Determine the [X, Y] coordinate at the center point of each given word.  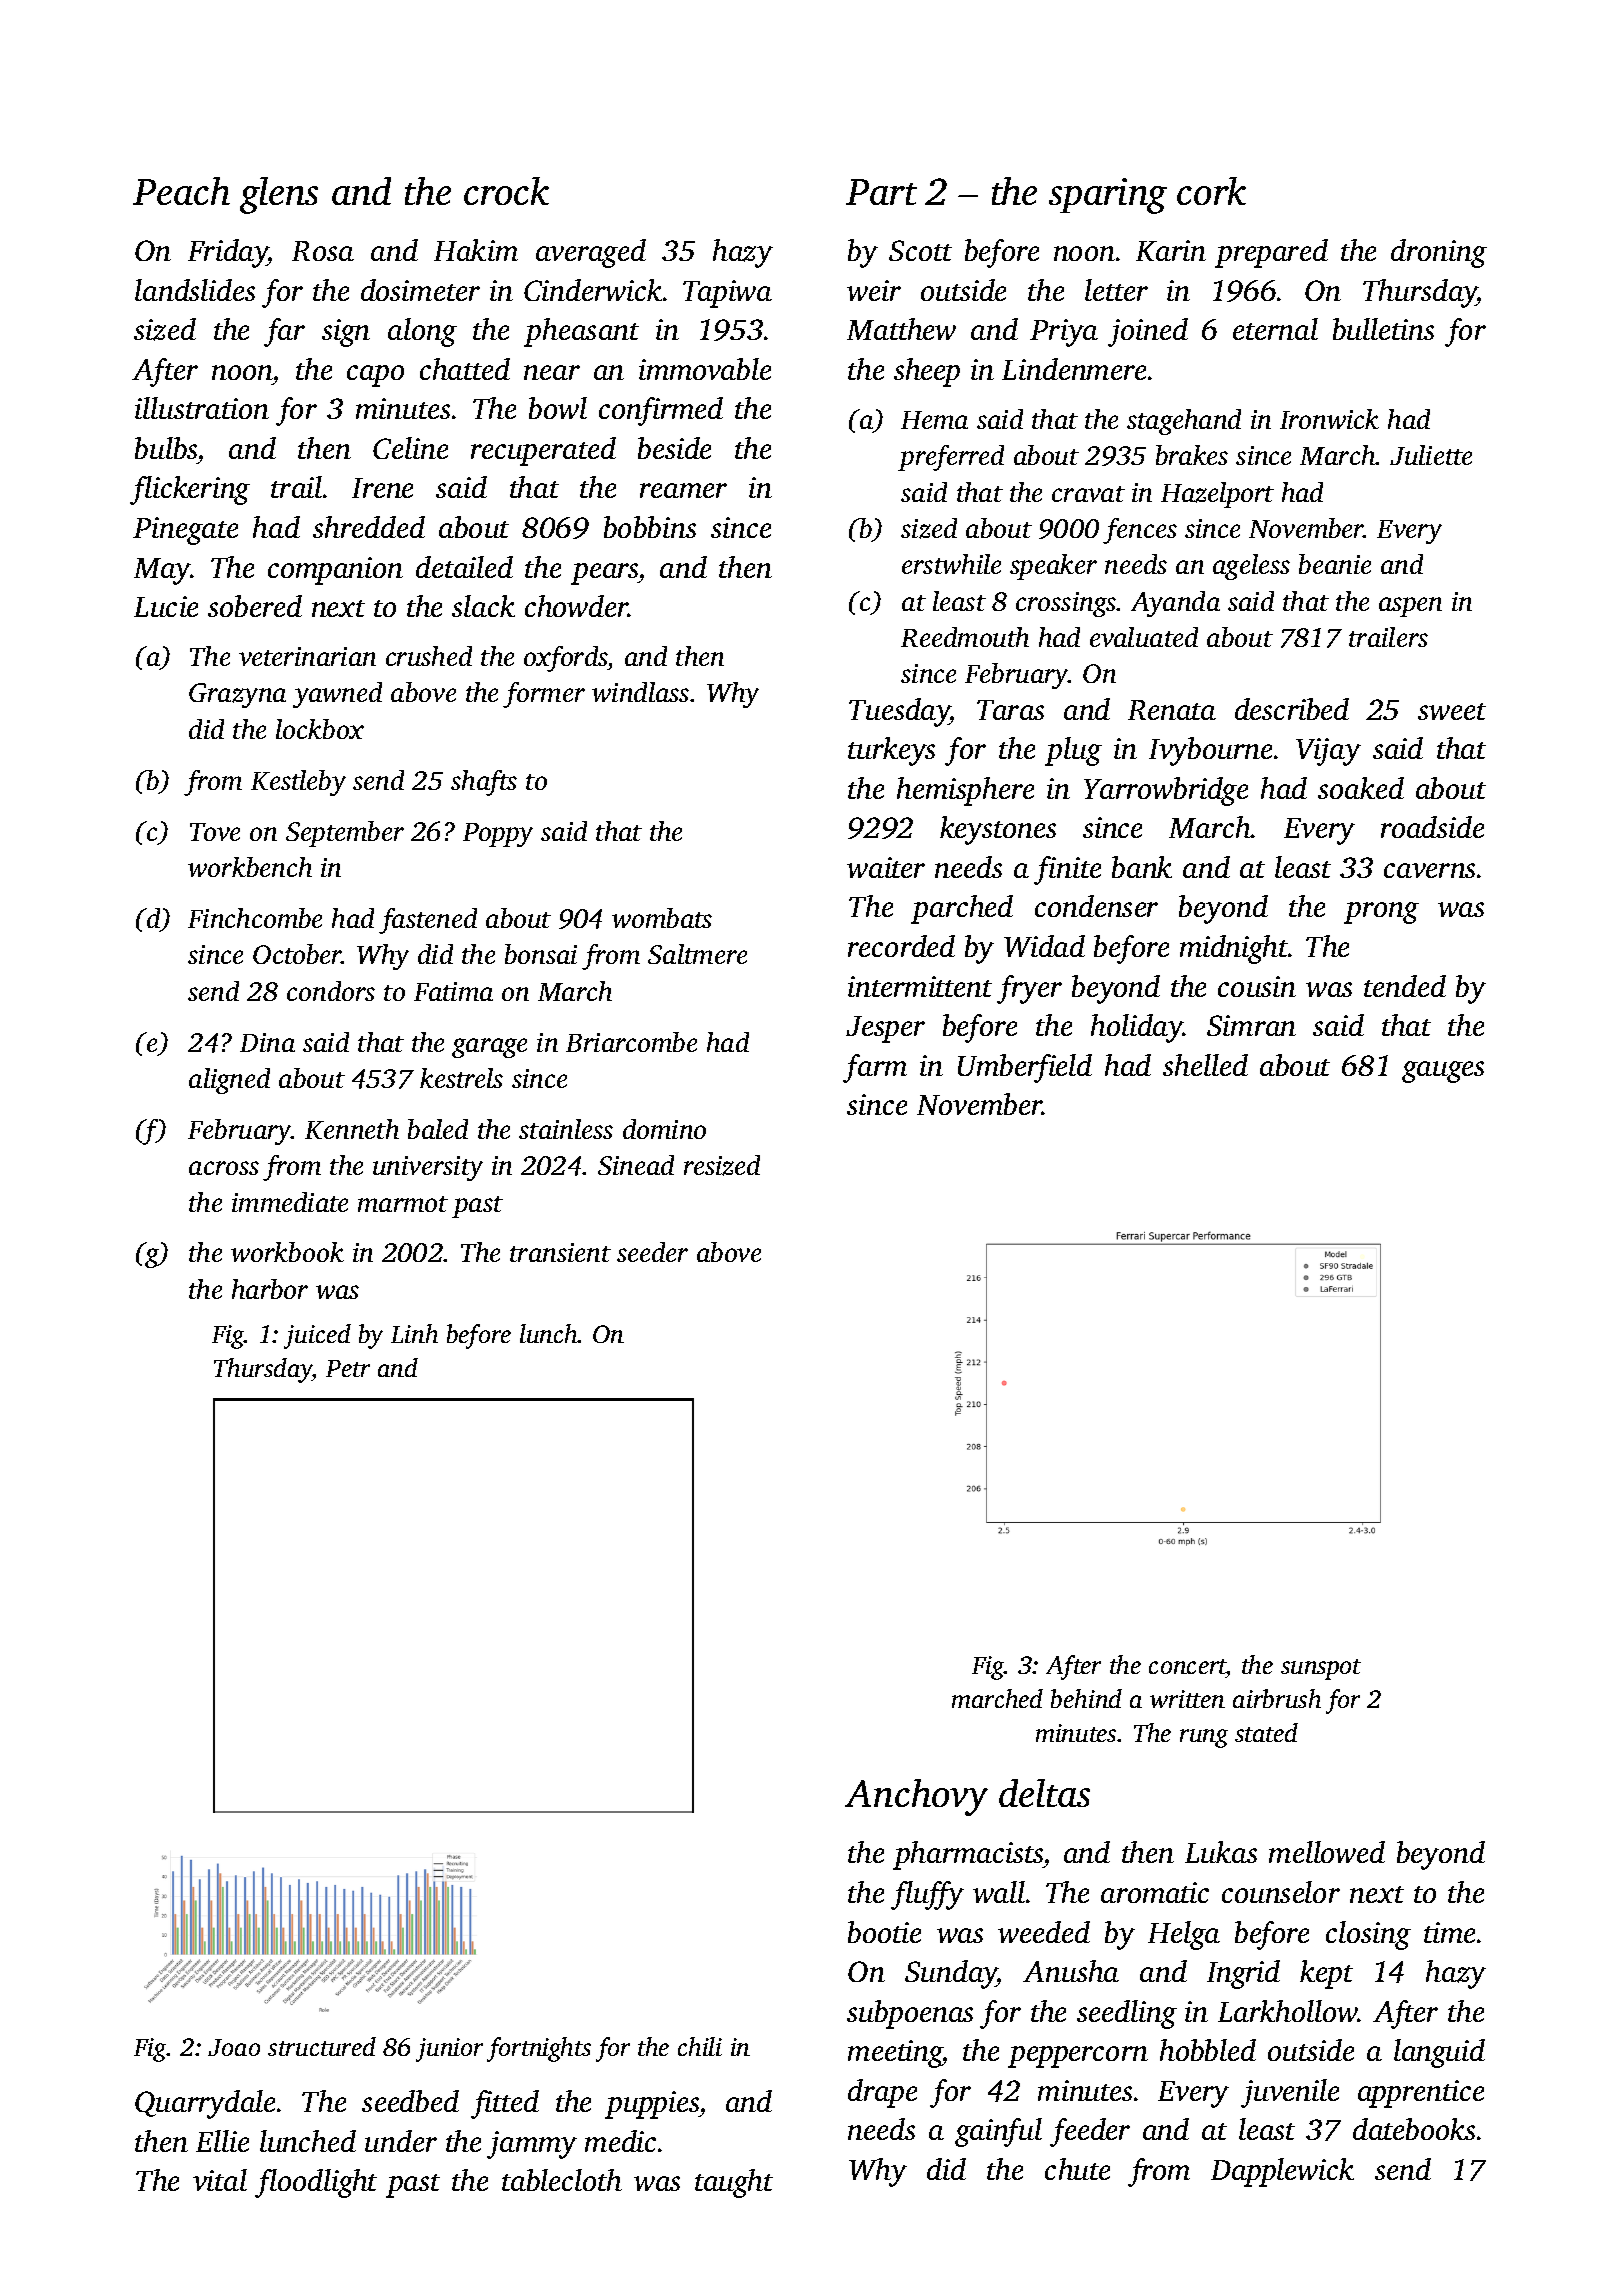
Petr [348, 1368]
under [401, 2141]
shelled [1205, 1065]
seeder [652, 1252]
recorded [901, 946]
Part [881, 192]
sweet [1452, 711]
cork [1211, 191]
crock [506, 191]
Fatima [453, 991]
